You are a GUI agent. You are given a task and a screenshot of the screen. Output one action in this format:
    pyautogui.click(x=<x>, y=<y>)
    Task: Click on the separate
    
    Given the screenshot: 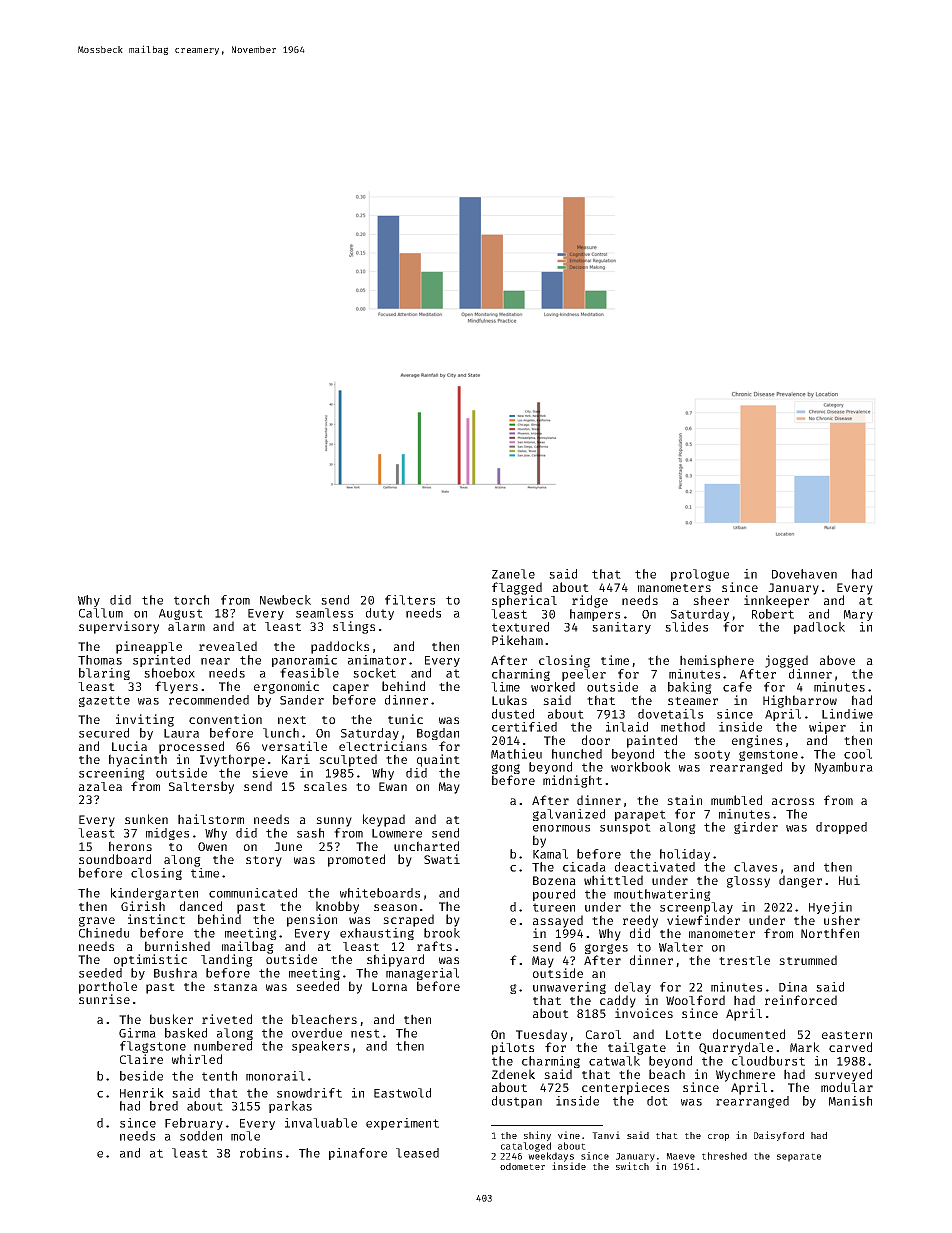 What is the action you would take?
    pyautogui.click(x=799, y=1157)
